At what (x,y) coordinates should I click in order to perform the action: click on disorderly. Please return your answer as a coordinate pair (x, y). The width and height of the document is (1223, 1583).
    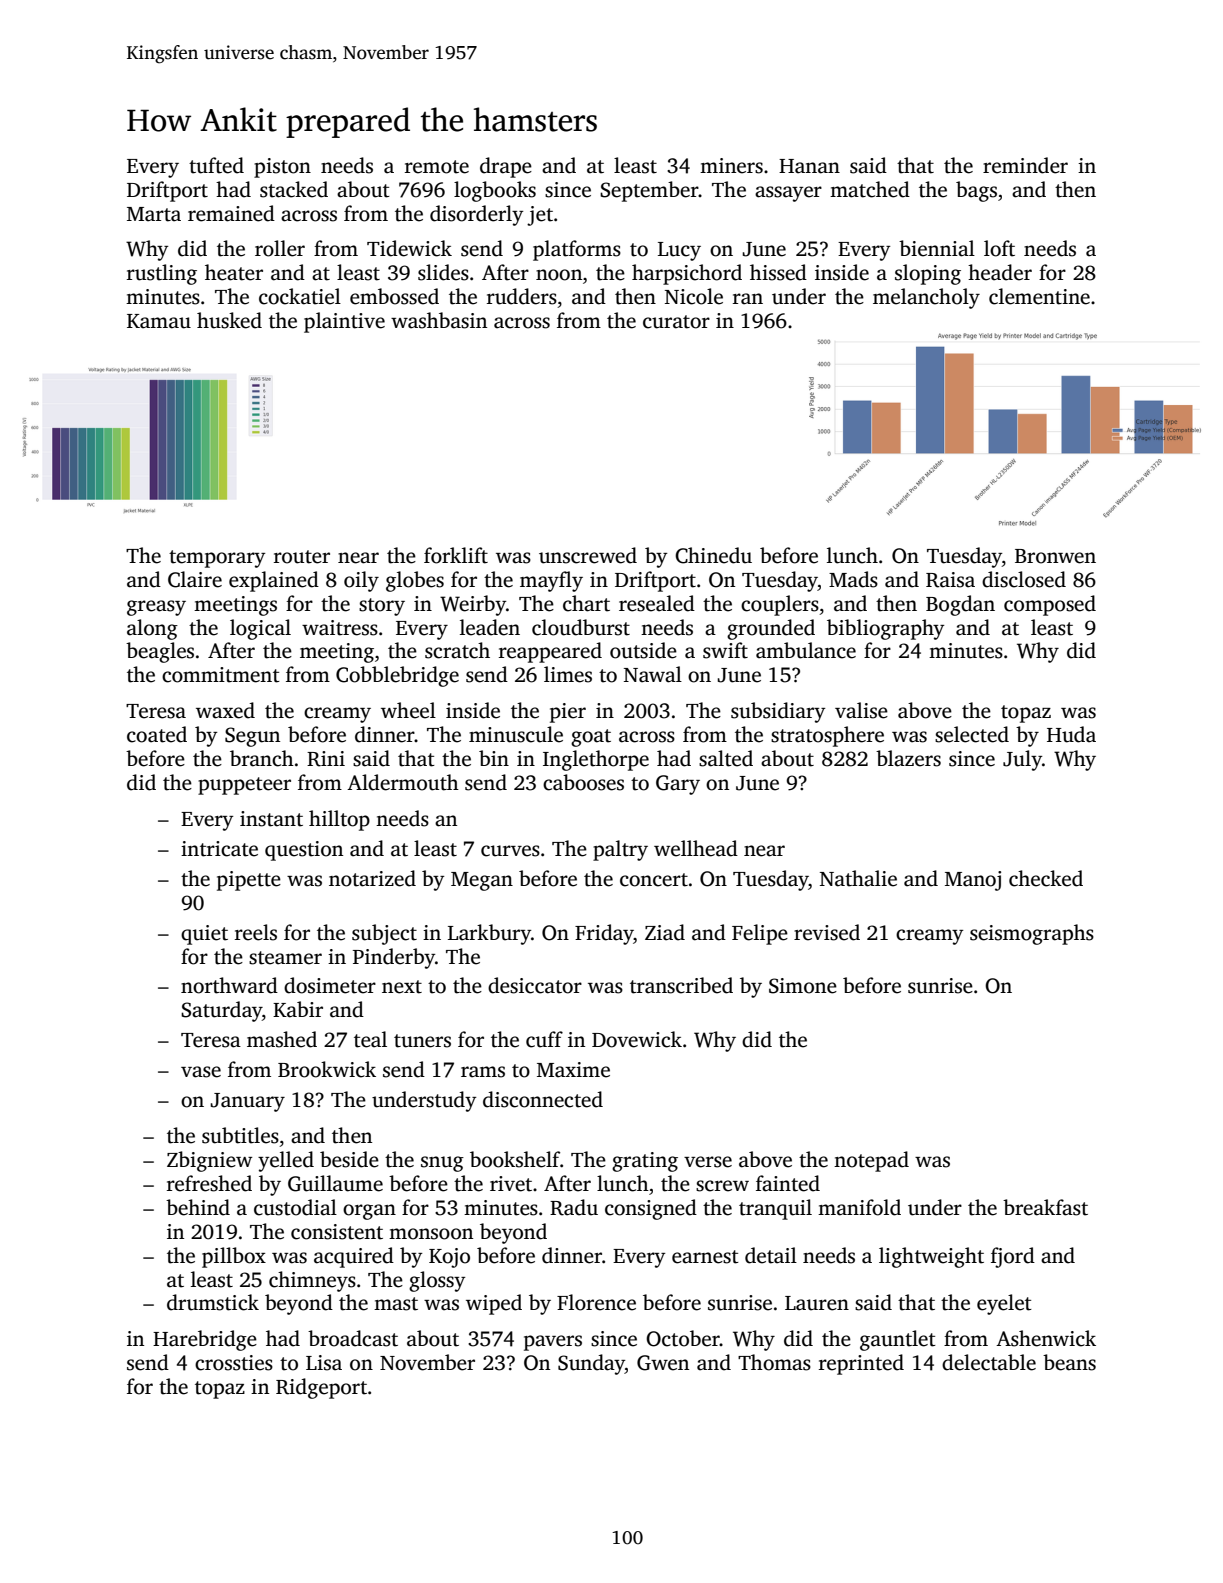
    Looking at the image, I should click on (476, 215).
